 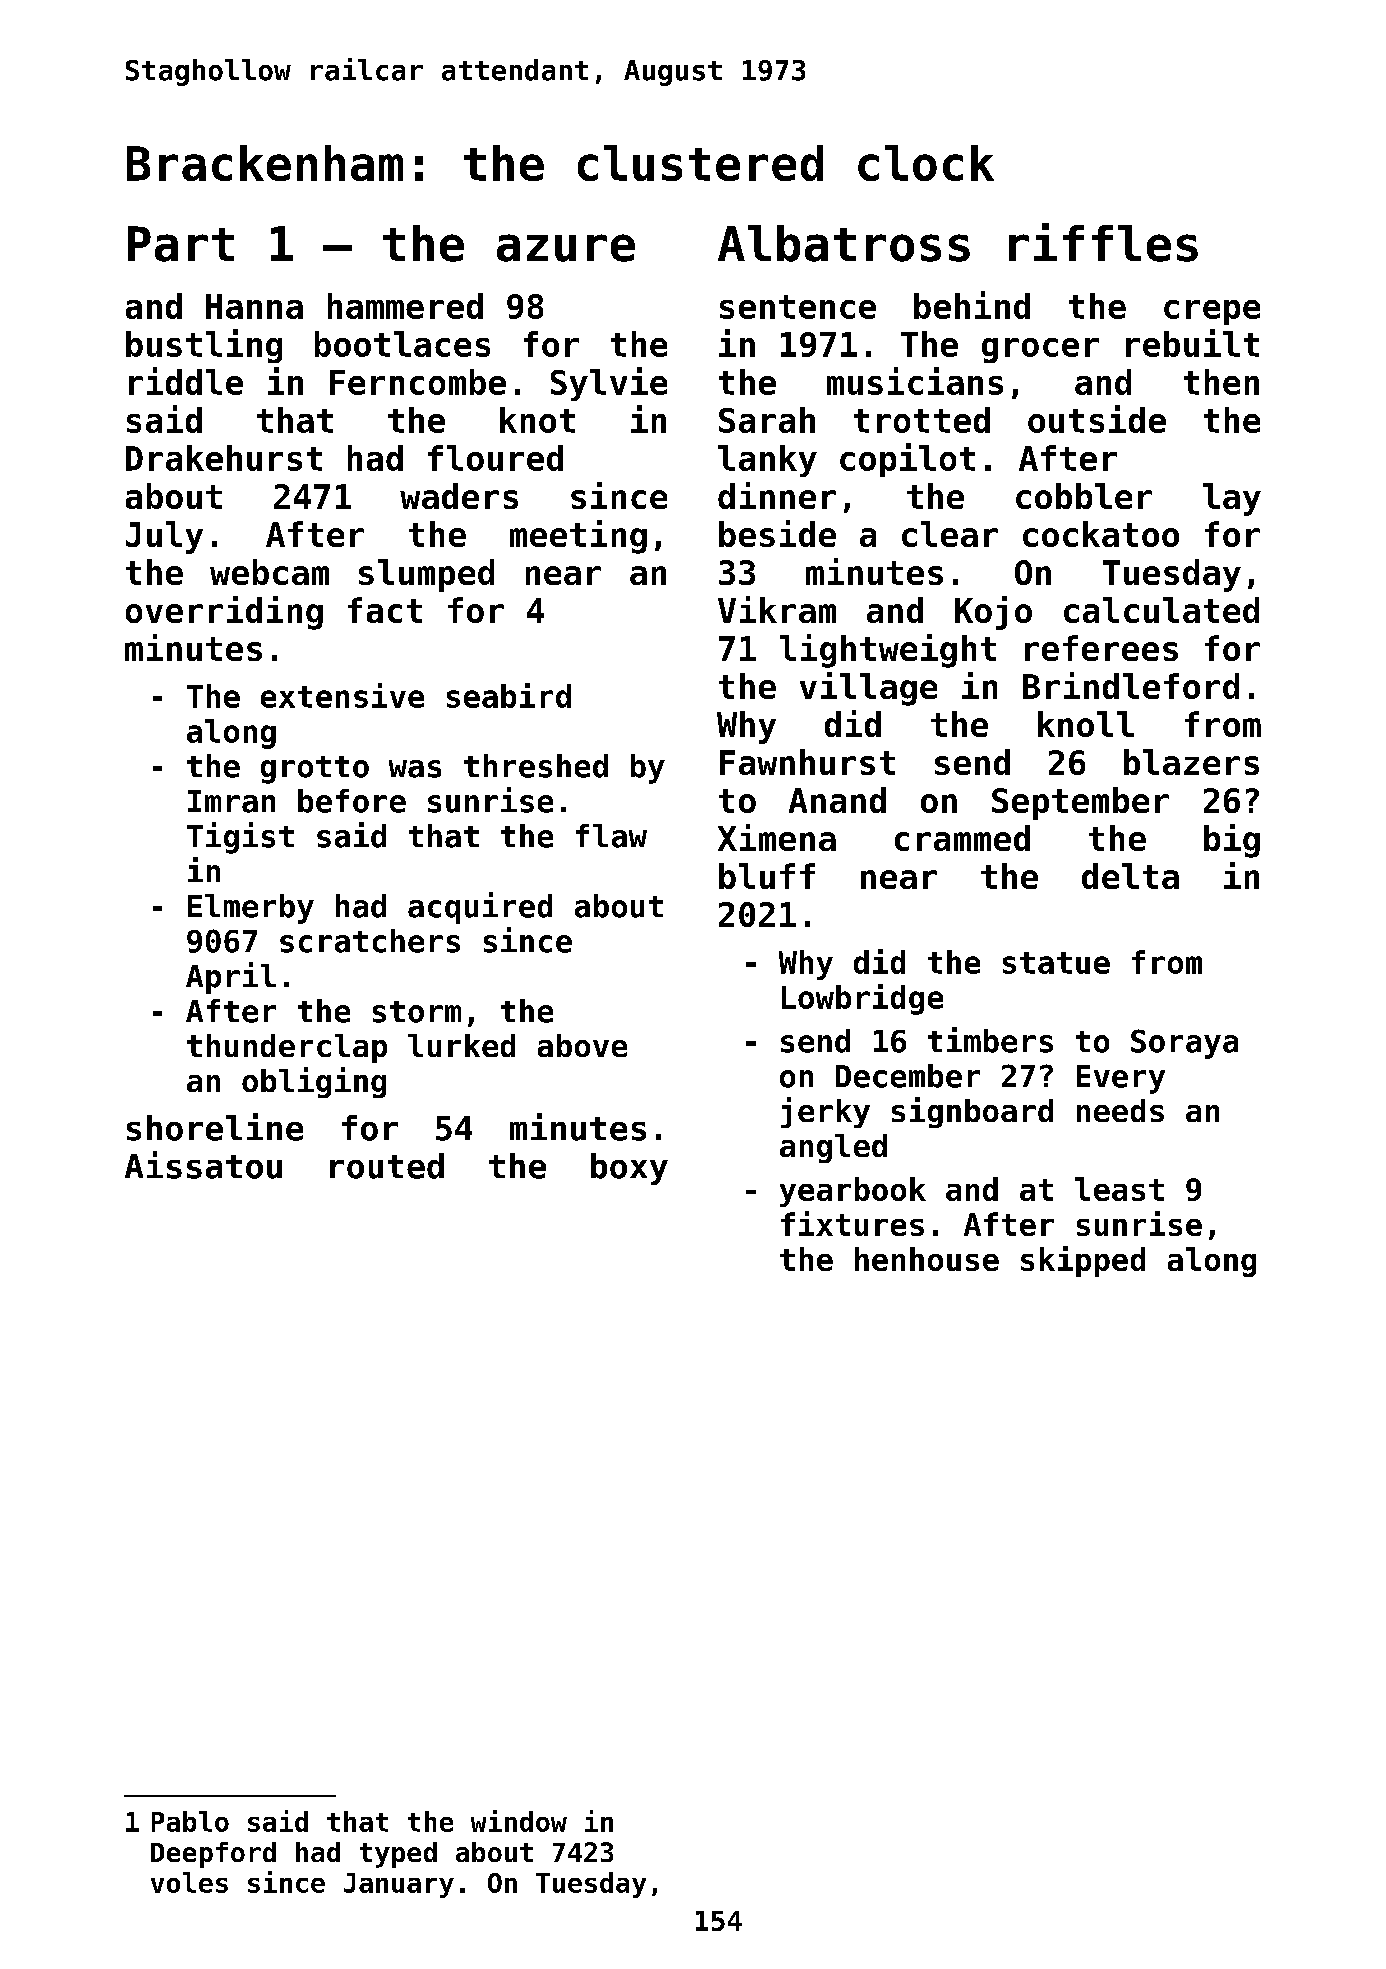 I want to click on window, so click(x=519, y=1821).
